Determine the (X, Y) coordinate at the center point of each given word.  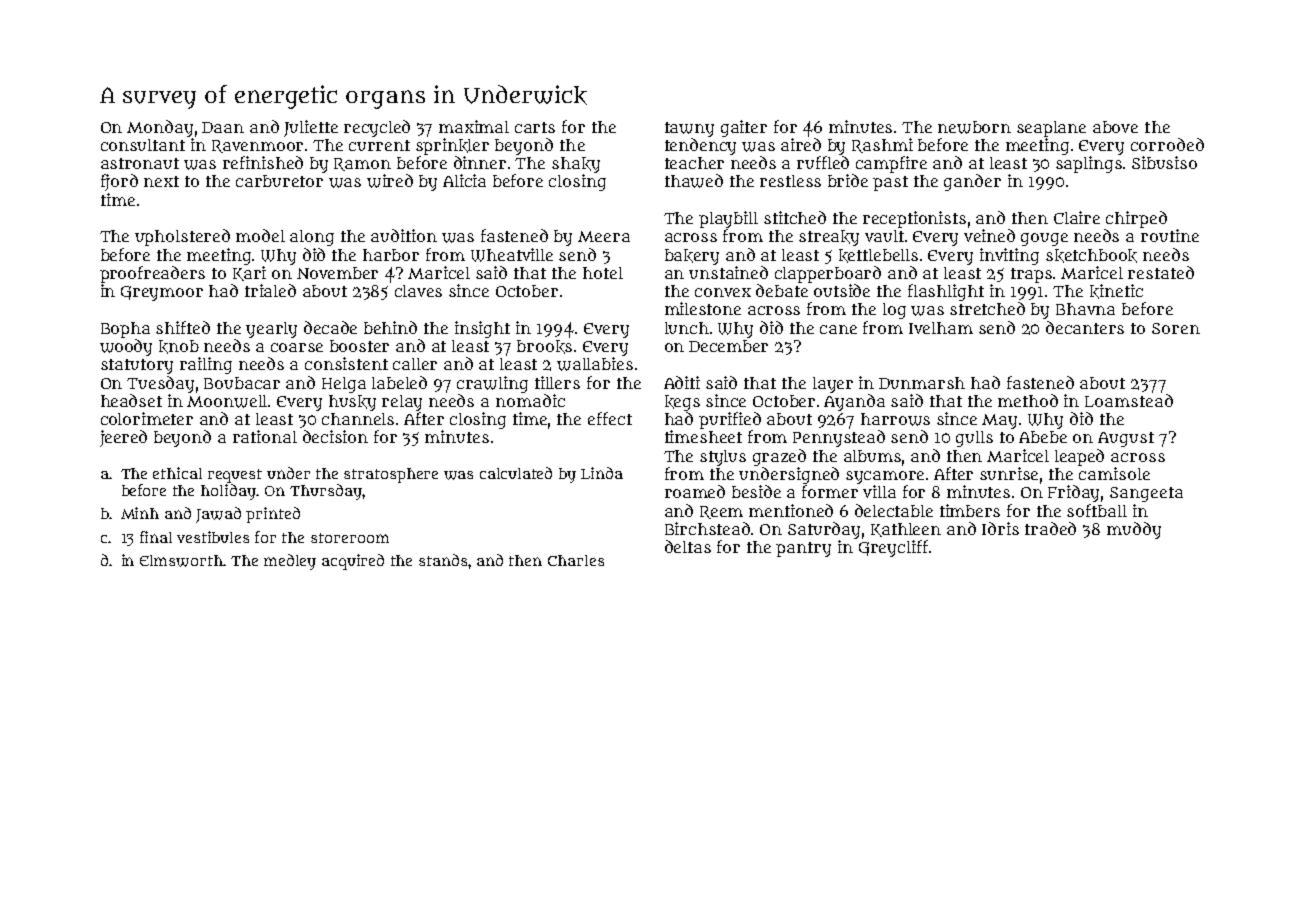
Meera (604, 236)
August (1126, 439)
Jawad (218, 515)
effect (610, 418)
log (894, 311)
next (161, 181)
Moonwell (228, 401)
